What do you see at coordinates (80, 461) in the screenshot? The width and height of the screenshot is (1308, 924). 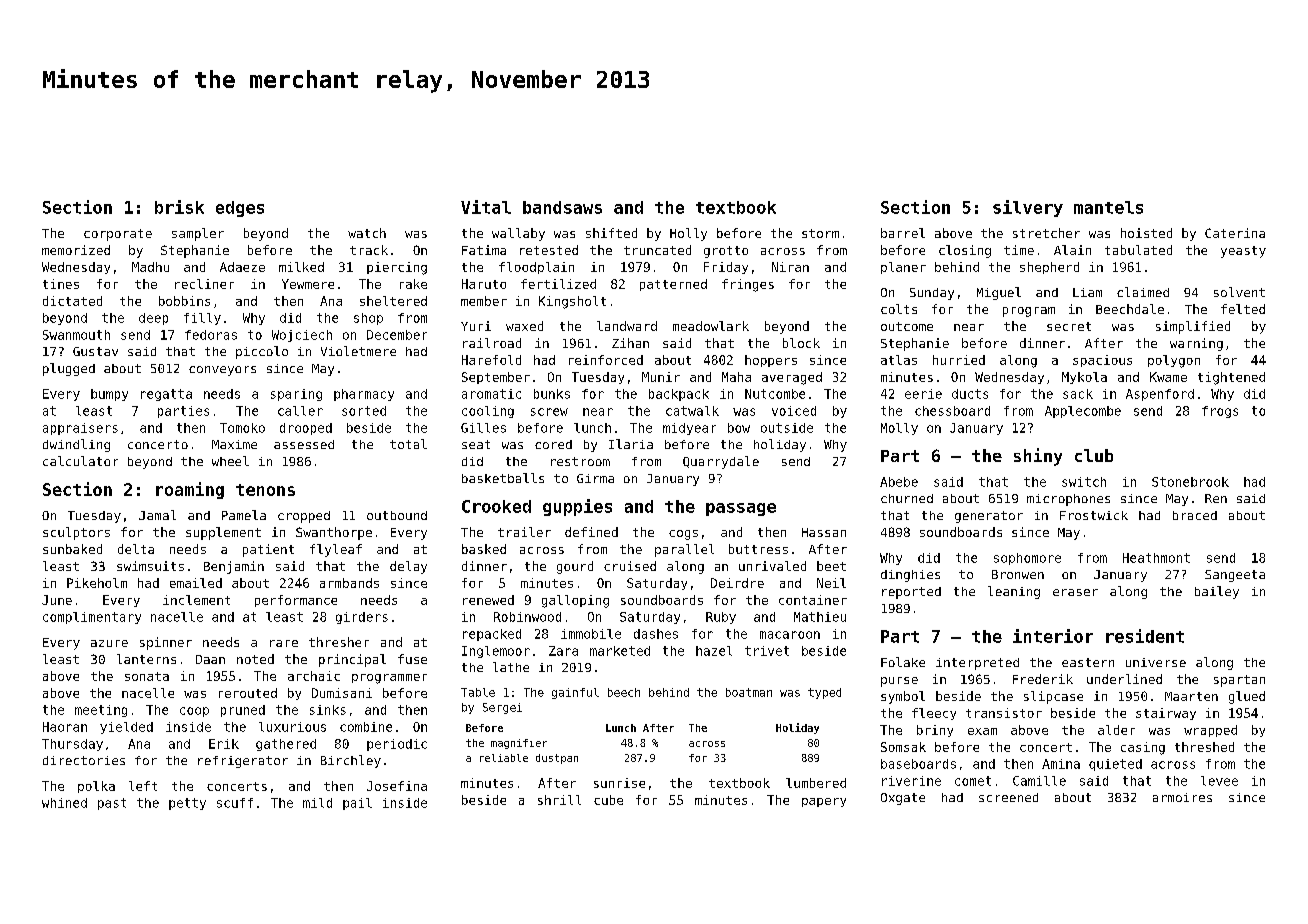 I see `calculator` at bounding box center [80, 461].
